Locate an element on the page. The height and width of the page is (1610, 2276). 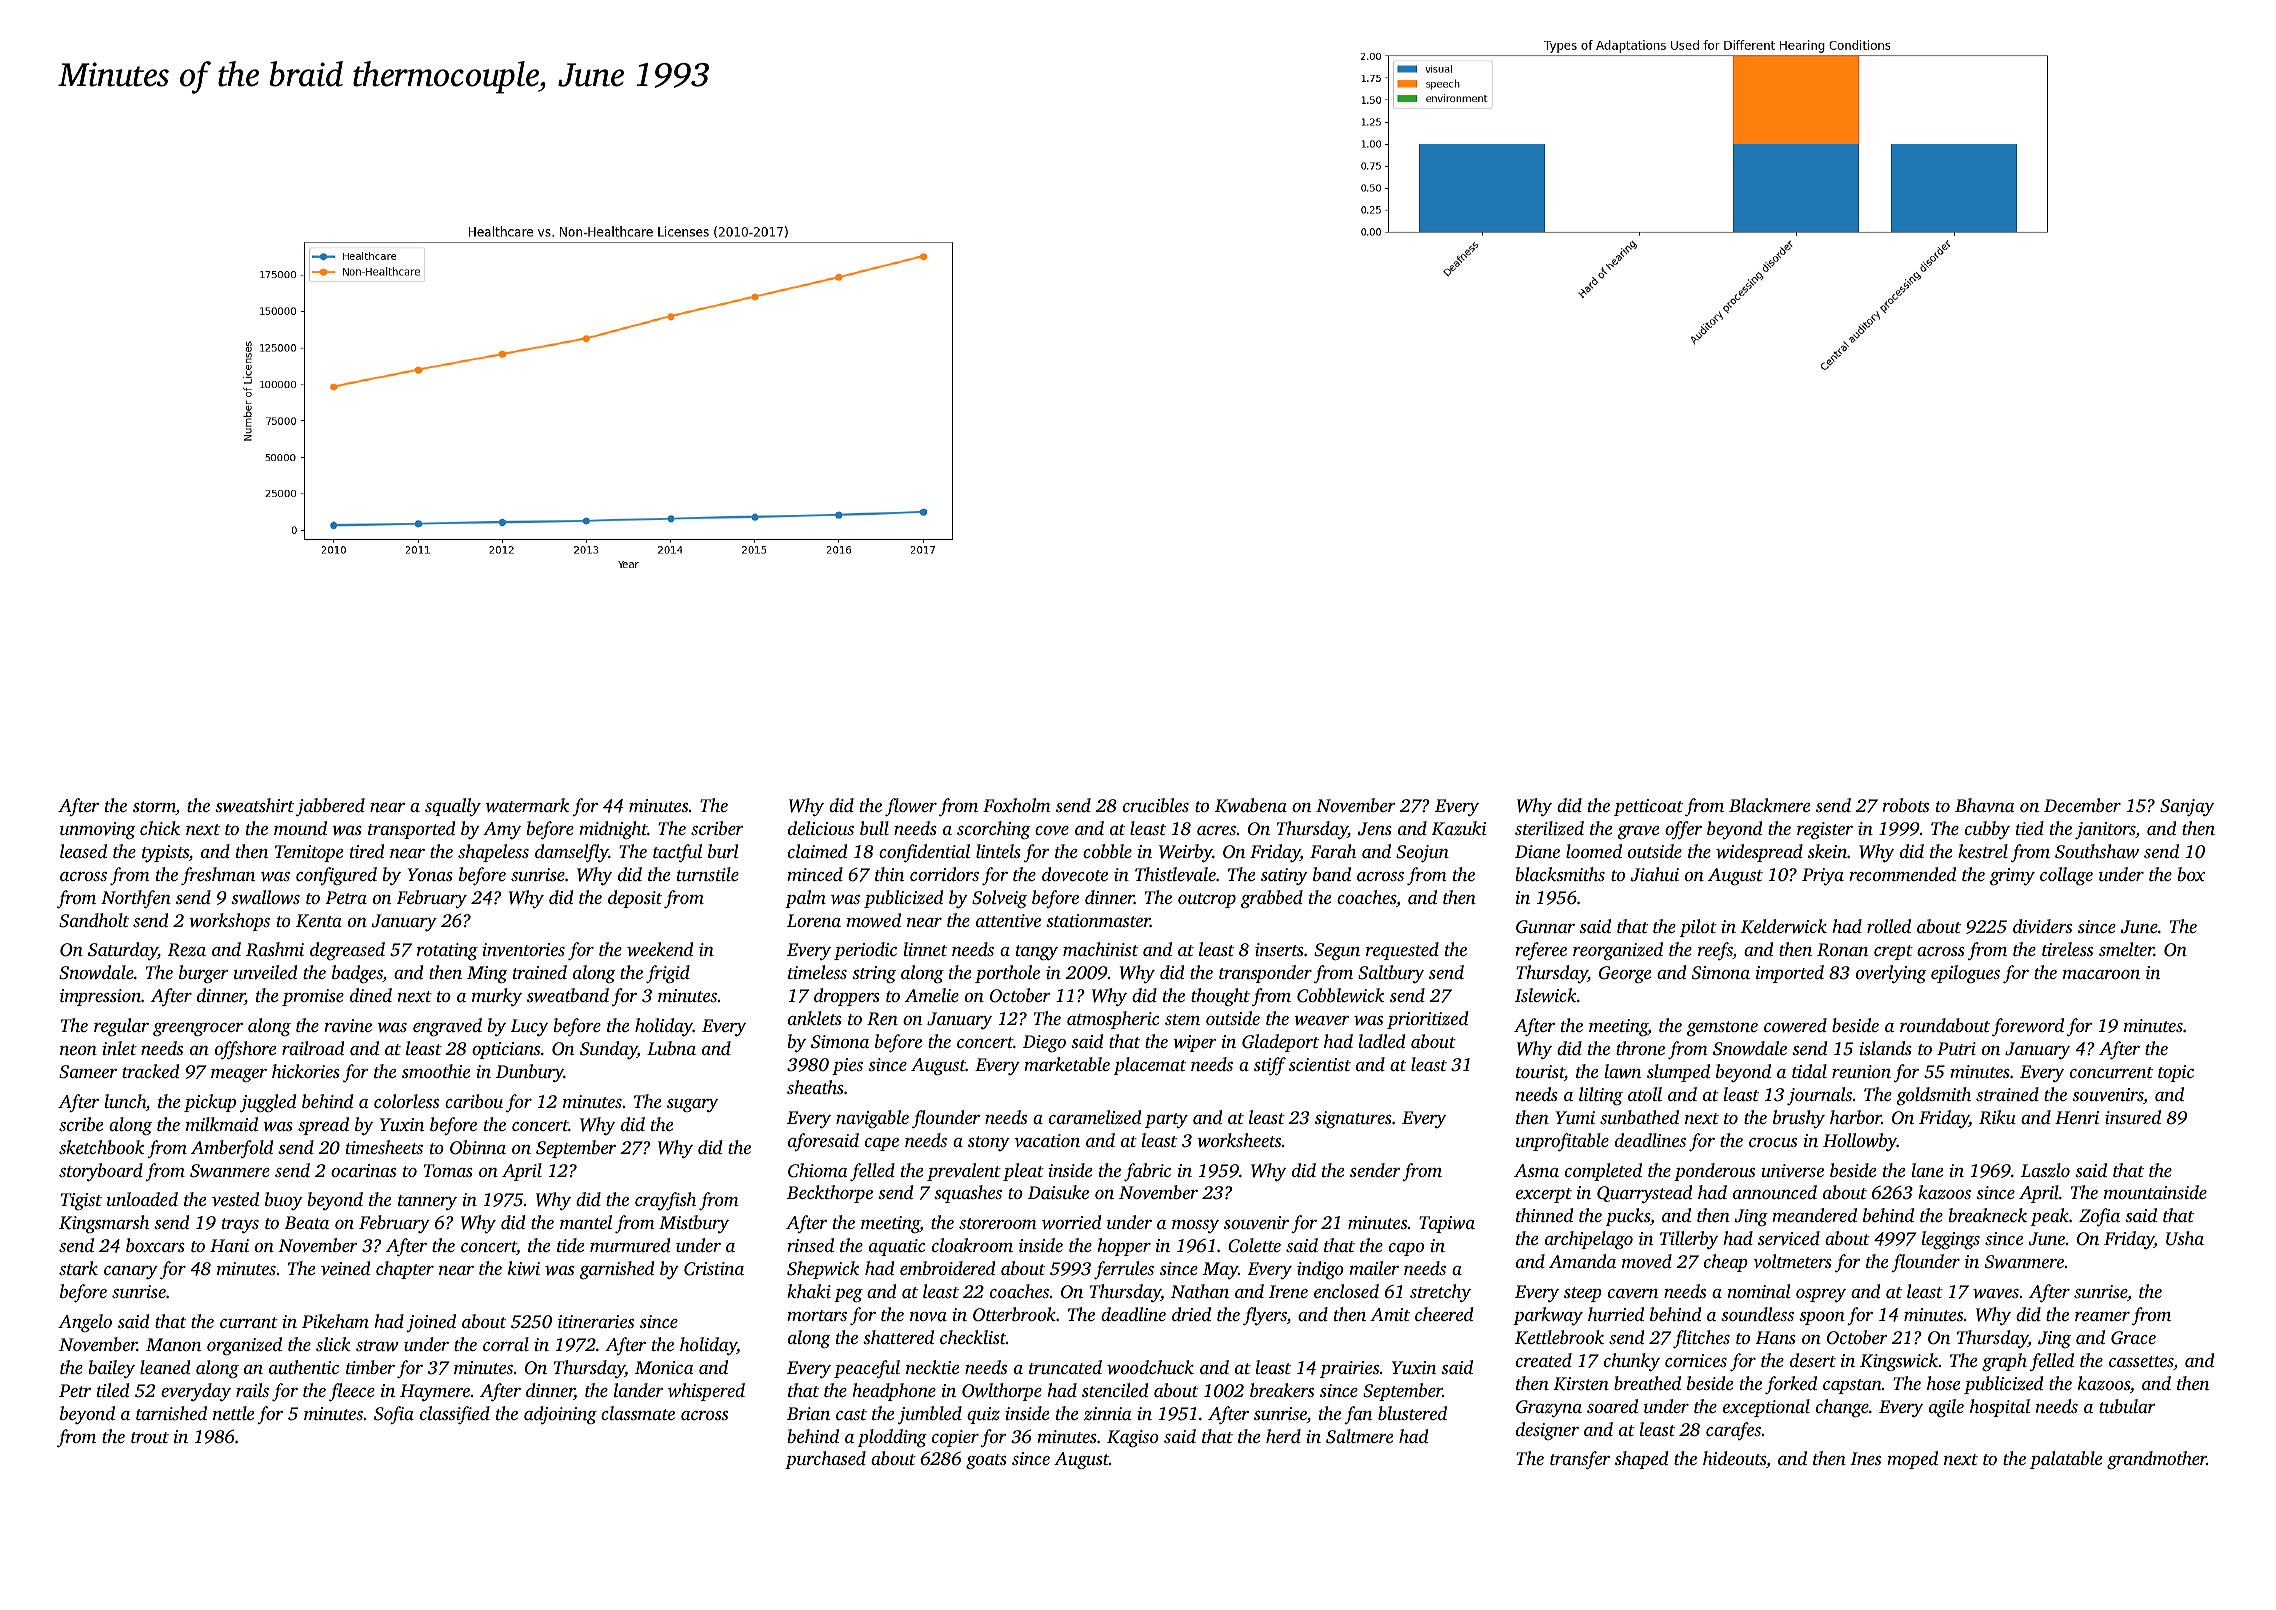
Foxholm is located at coordinates (1016, 805).
